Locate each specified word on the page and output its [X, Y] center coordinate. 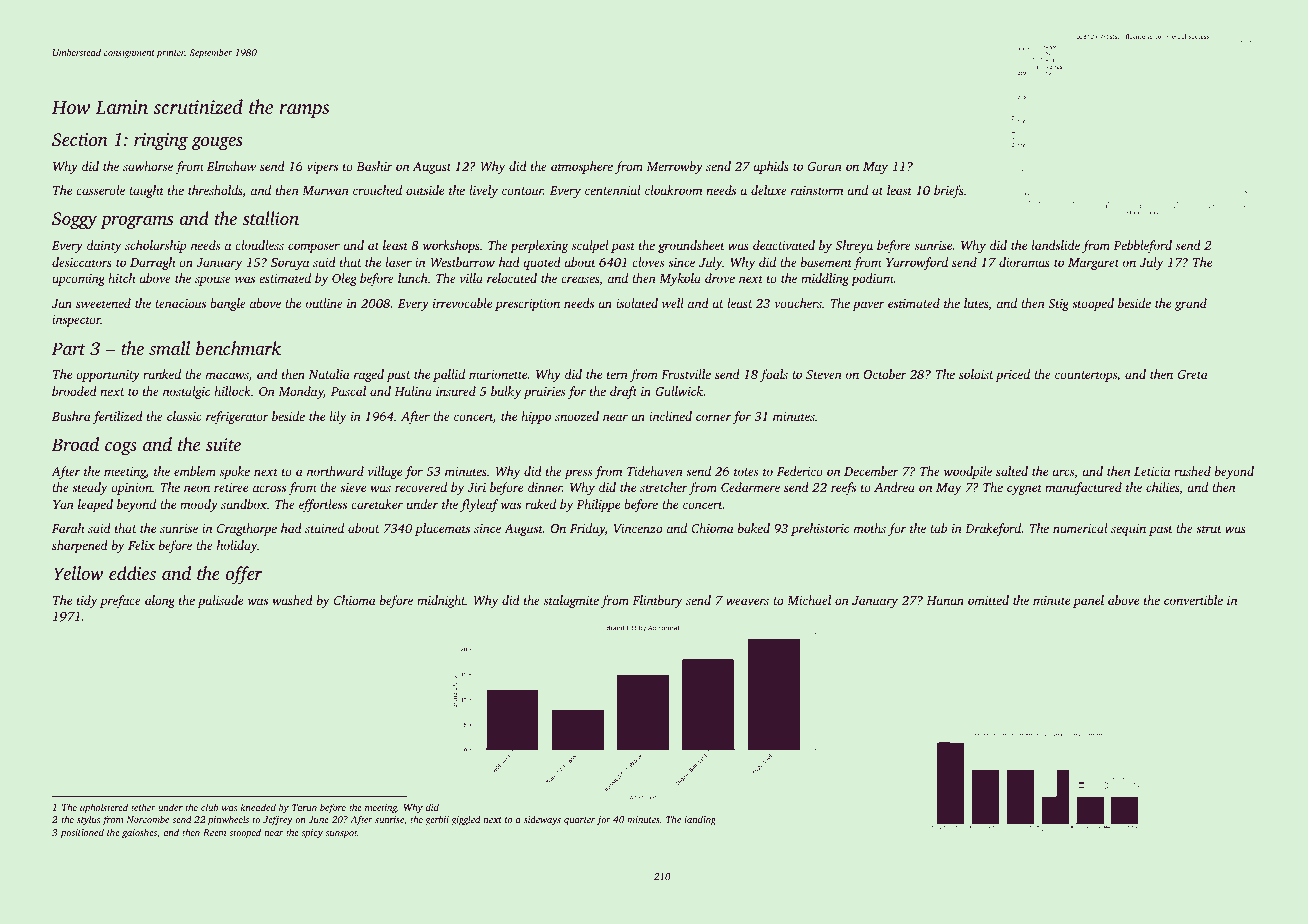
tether [143, 807]
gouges [217, 143]
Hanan [945, 600]
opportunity [108, 376]
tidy [87, 601]
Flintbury [657, 601]
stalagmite [571, 601]
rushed [1192, 471]
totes [746, 472]
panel [1088, 601]
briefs [949, 191]
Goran [825, 166]
